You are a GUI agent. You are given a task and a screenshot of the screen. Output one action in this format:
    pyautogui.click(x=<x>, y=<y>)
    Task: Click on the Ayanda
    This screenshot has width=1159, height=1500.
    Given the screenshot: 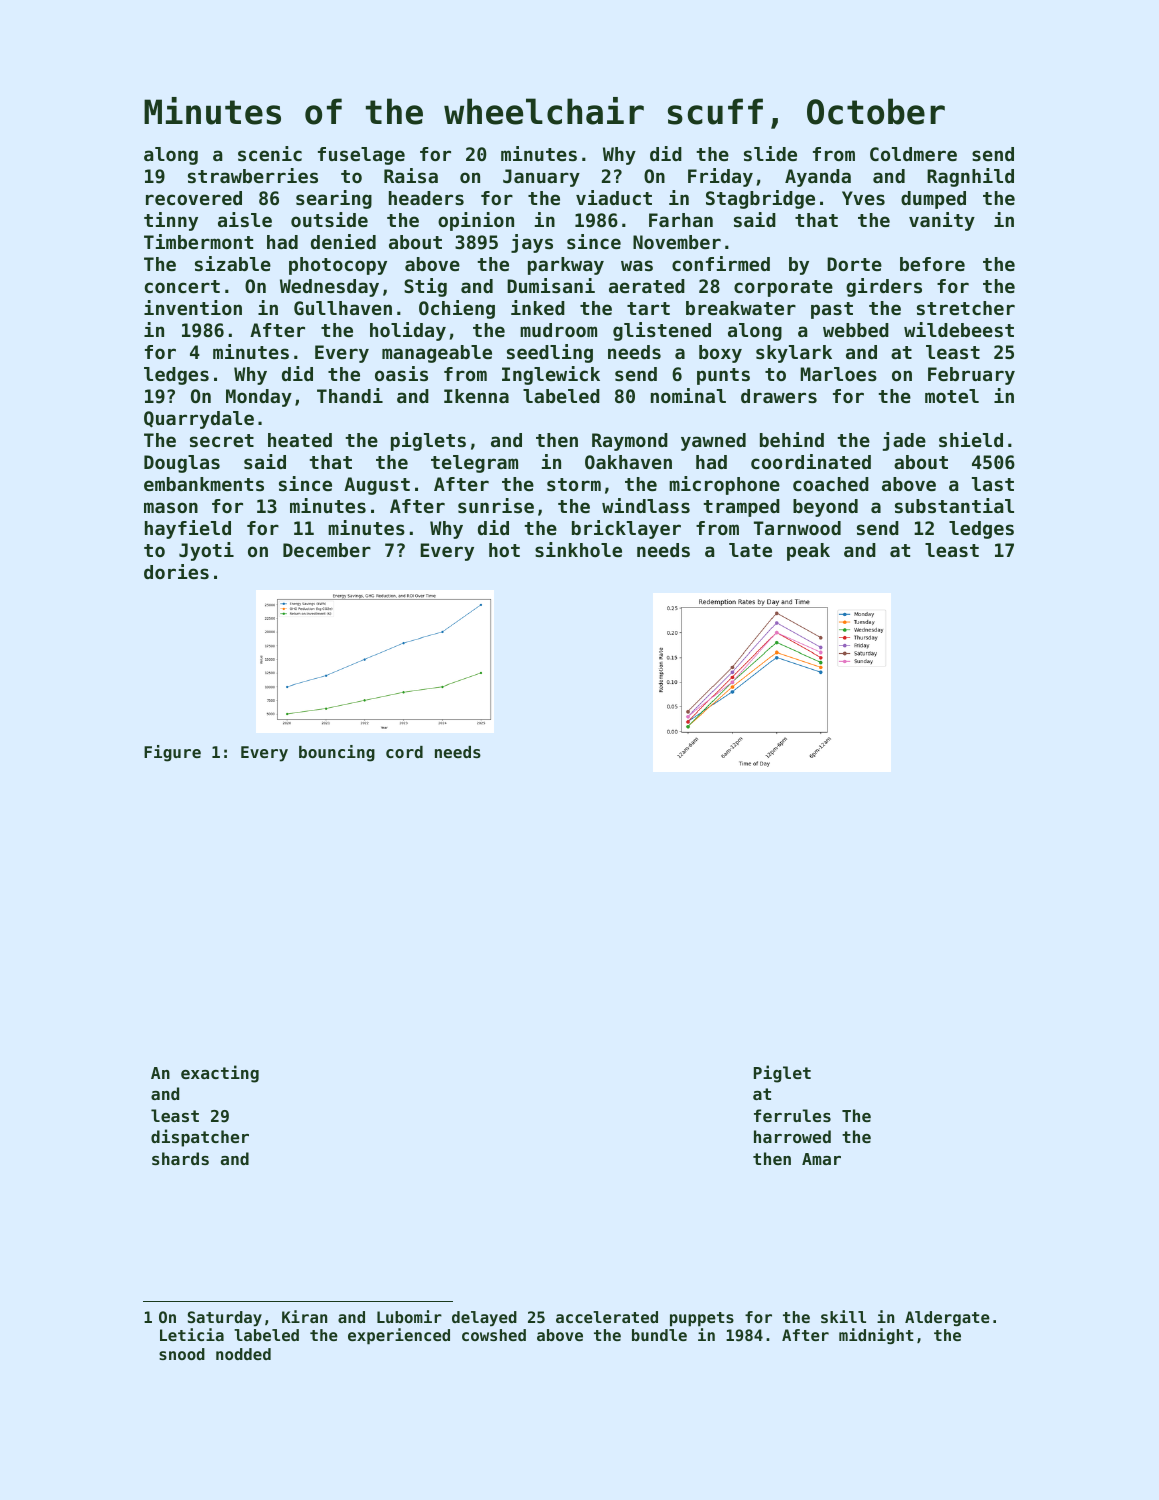 What is the action you would take?
    pyautogui.click(x=818, y=178)
